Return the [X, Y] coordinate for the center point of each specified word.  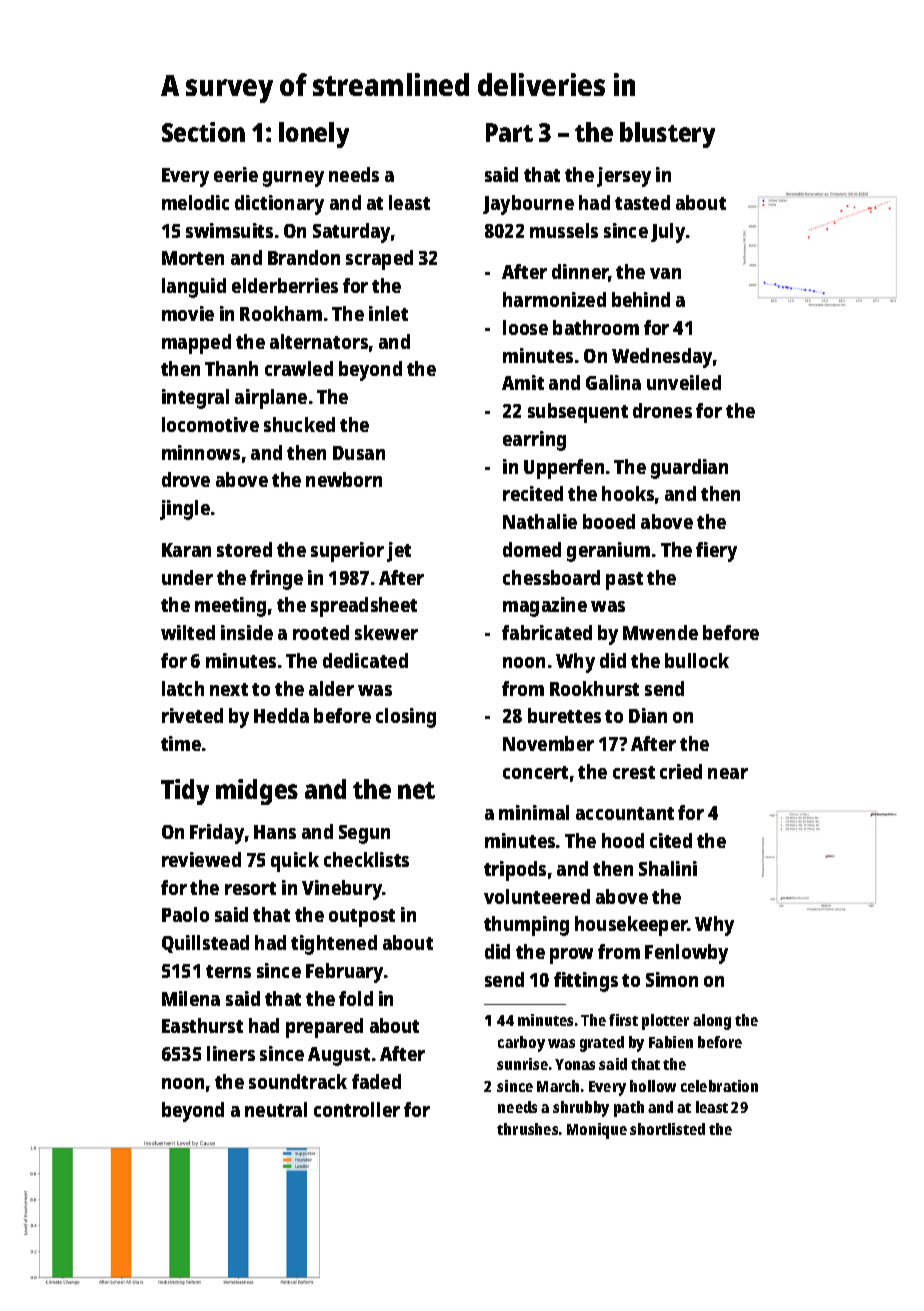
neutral [276, 1109]
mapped [196, 344]
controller [357, 1109]
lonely [314, 135]
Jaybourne [528, 205]
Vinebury [342, 890]
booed [609, 521]
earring [534, 441]
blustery [667, 135]
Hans [275, 832]
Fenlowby [686, 954]
